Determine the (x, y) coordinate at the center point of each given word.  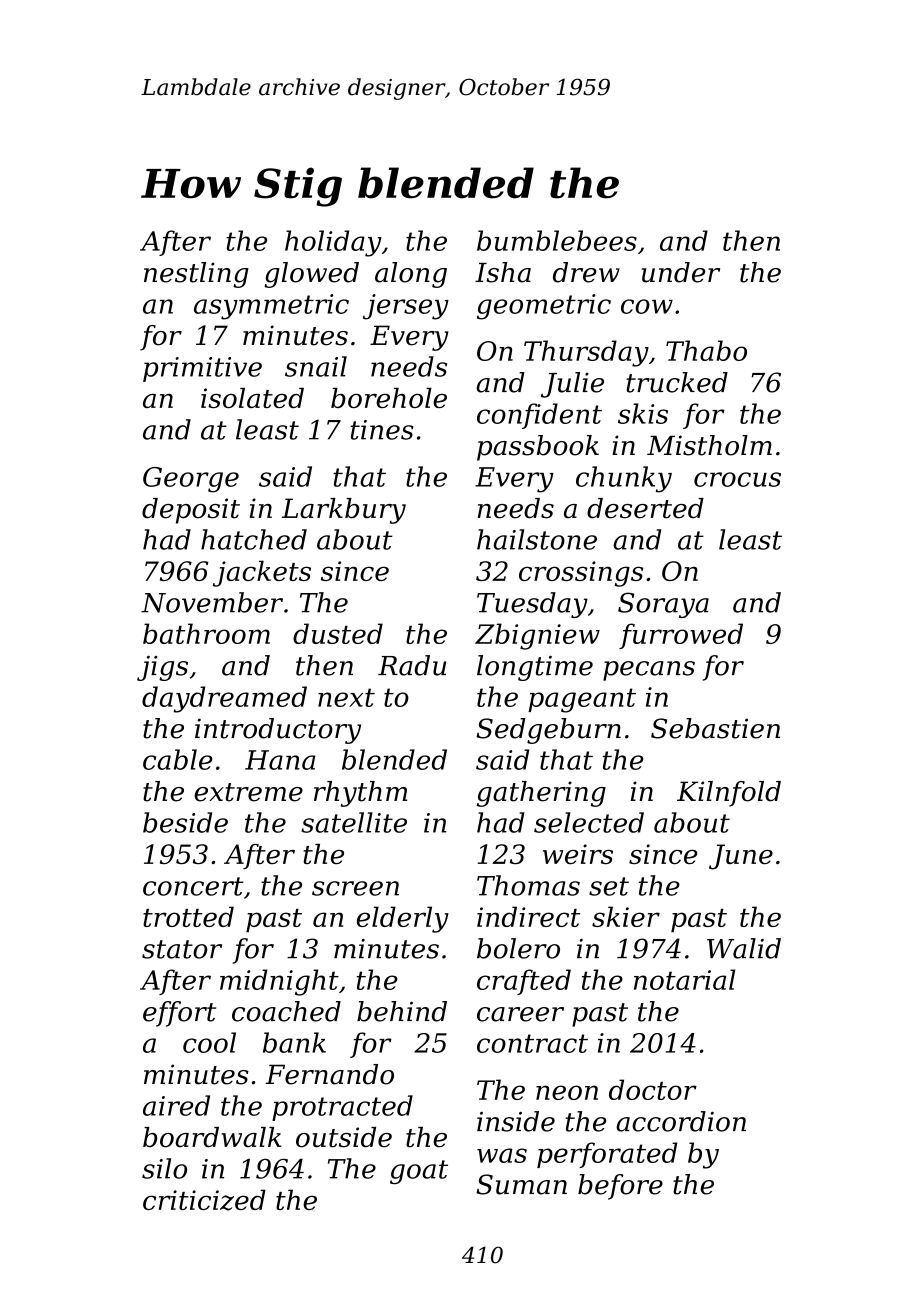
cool (209, 1042)
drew (586, 272)
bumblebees (557, 240)
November (212, 602)
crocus (737, 479)
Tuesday (532, 605)
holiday (333, 243)
